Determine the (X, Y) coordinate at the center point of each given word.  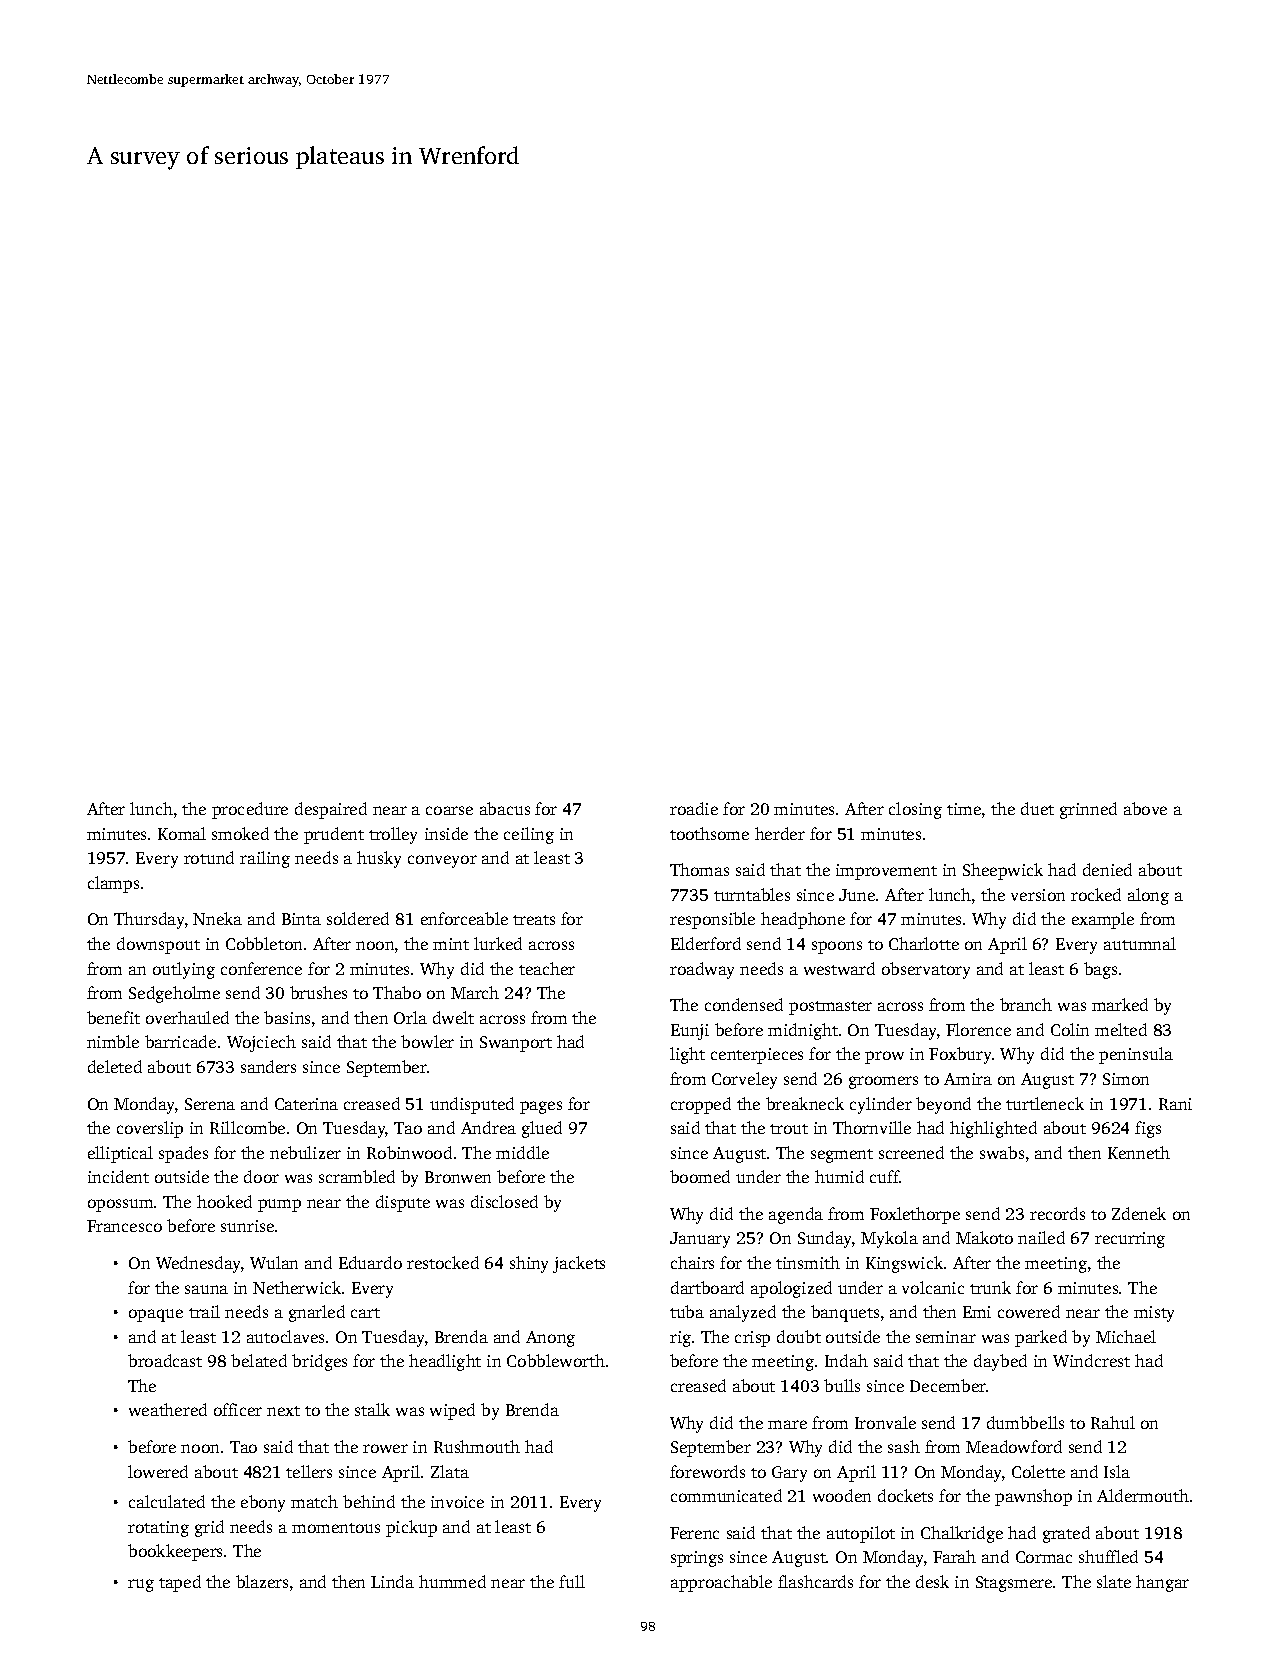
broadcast (165, 1360)
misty (1154, 1314)
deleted (115, 1066)
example (1103, 920)
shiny (529, 1264)
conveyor (442, 861)
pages (541, 1107)
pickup (411, 1528)
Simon (1126, 1079)
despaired (331, 810)
